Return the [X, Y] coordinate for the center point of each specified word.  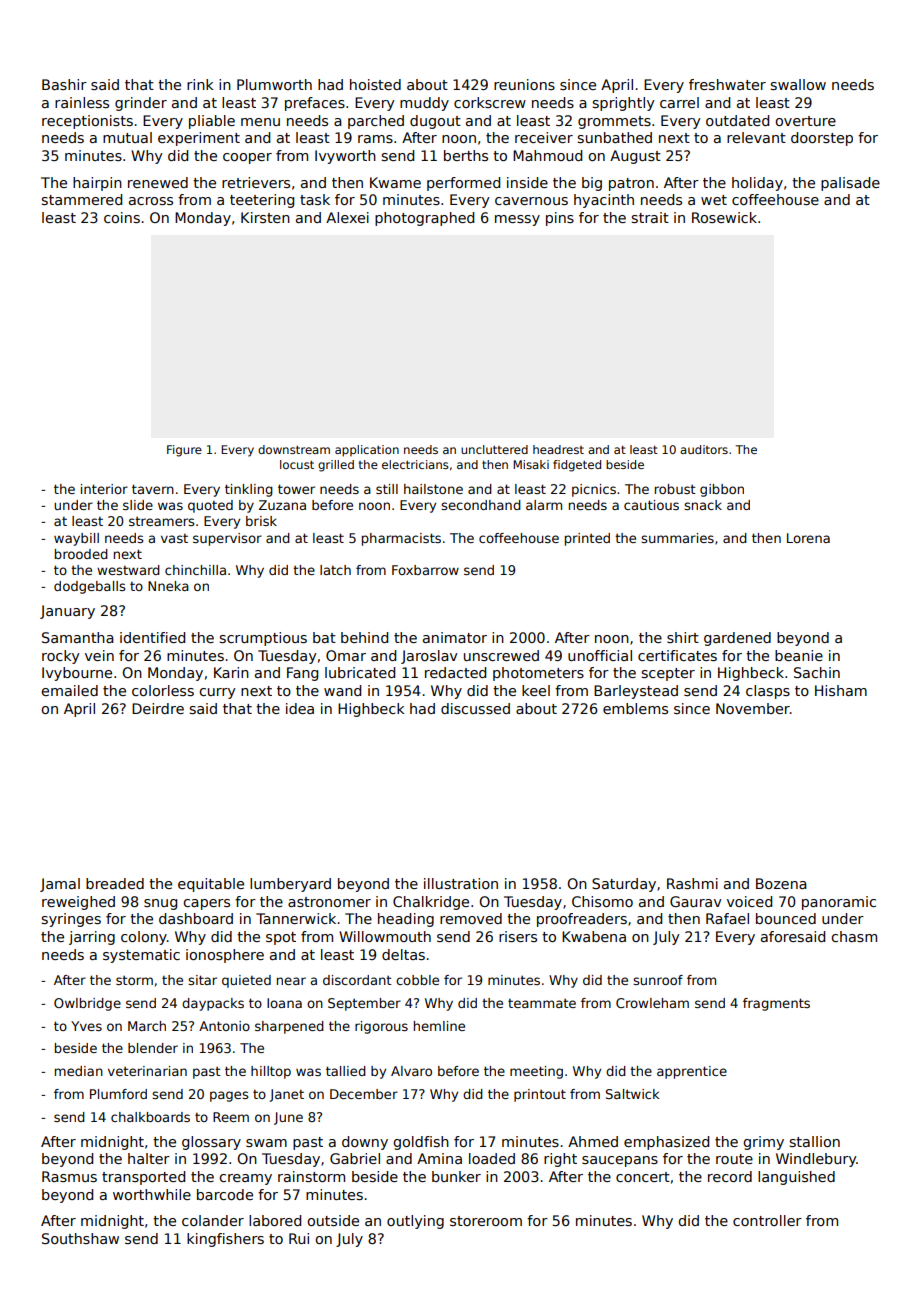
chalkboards [150, 1117]
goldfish [421, 1143]
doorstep [822, 139]
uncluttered [494, 449]
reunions [524, 84]
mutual [127, 137]
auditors [704, 449]
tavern [153, 489]
